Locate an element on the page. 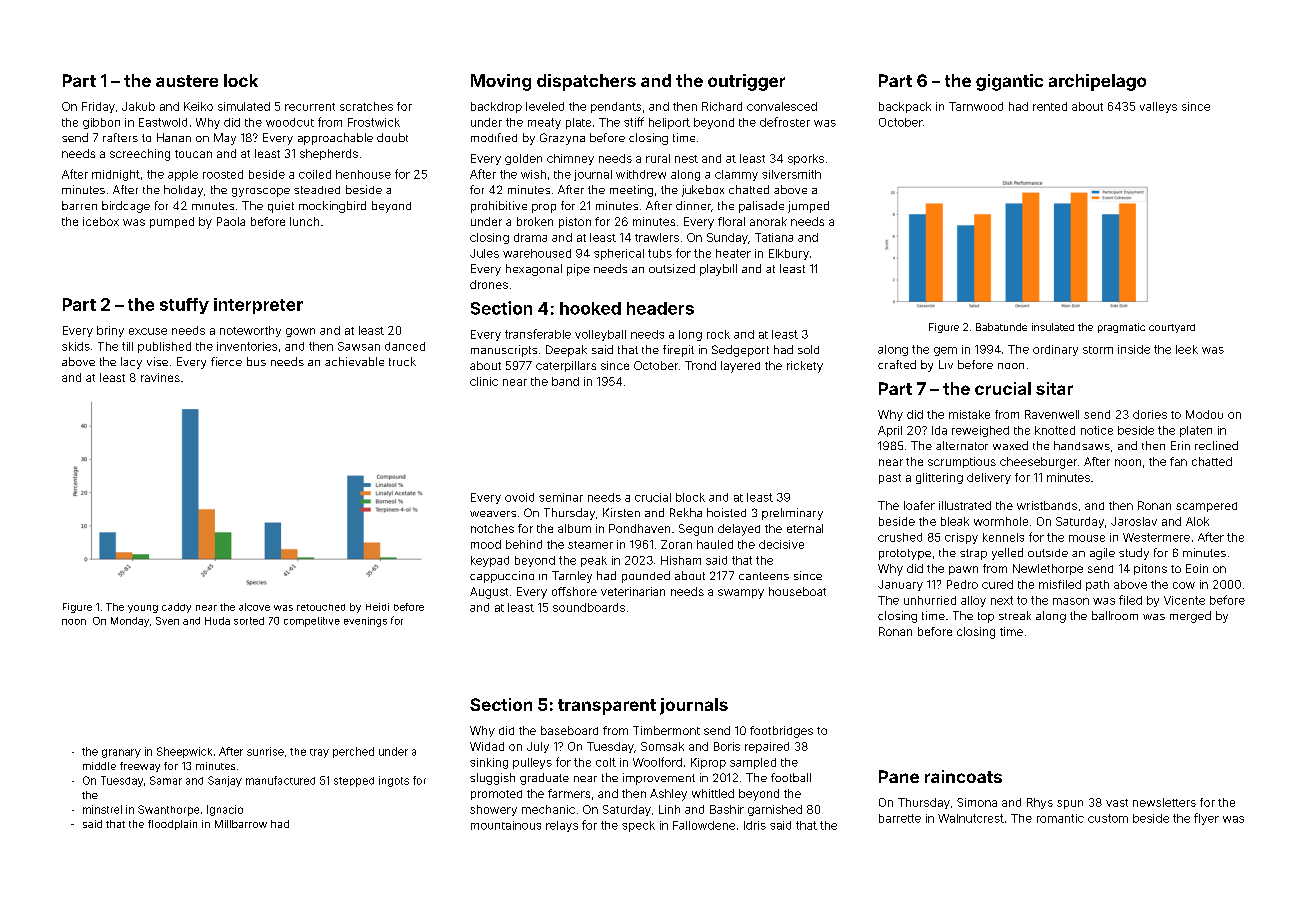  Moving is located at coordinates (501, 82).
